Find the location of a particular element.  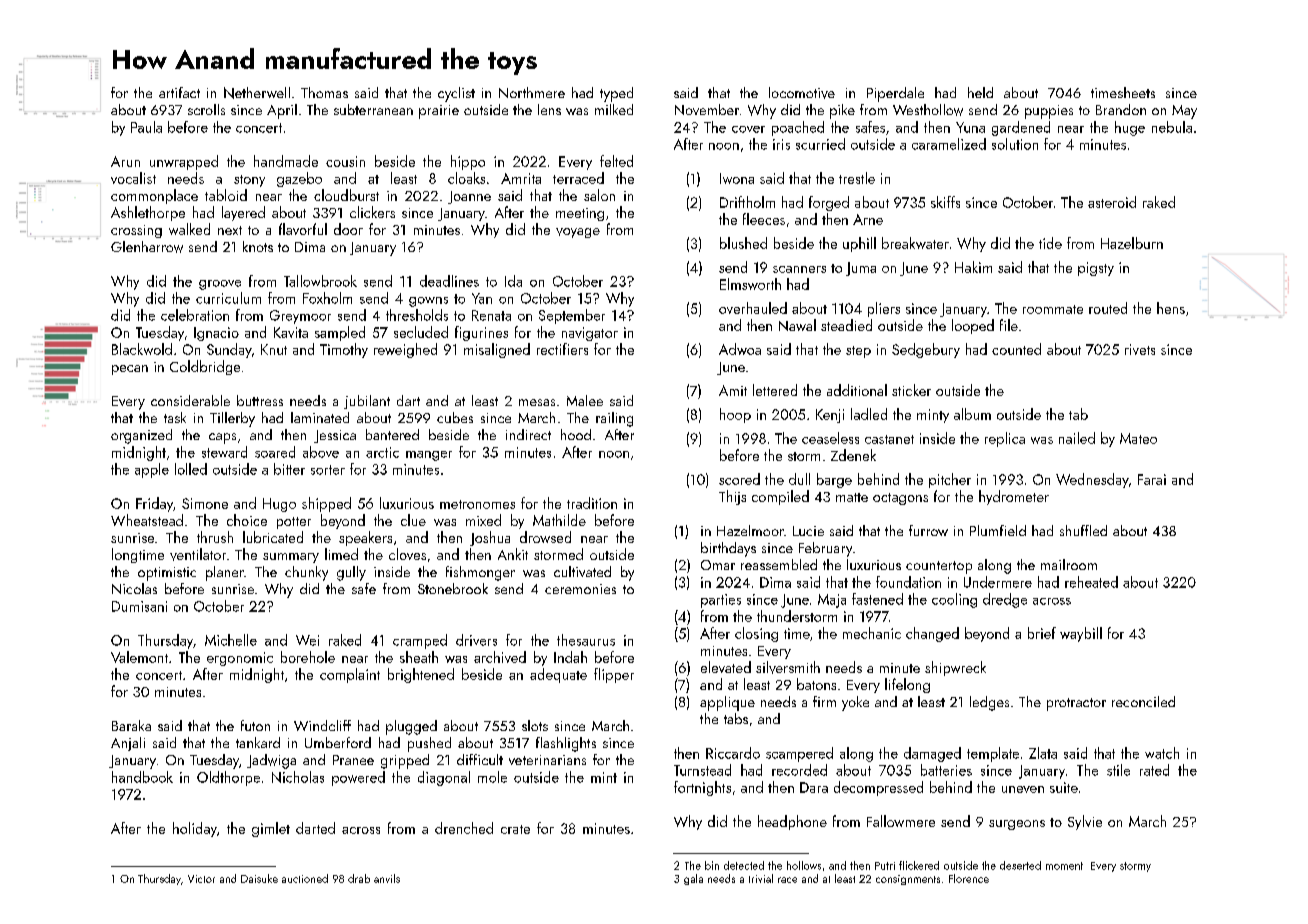

cloudburst is located at coordinates (346, 195).
